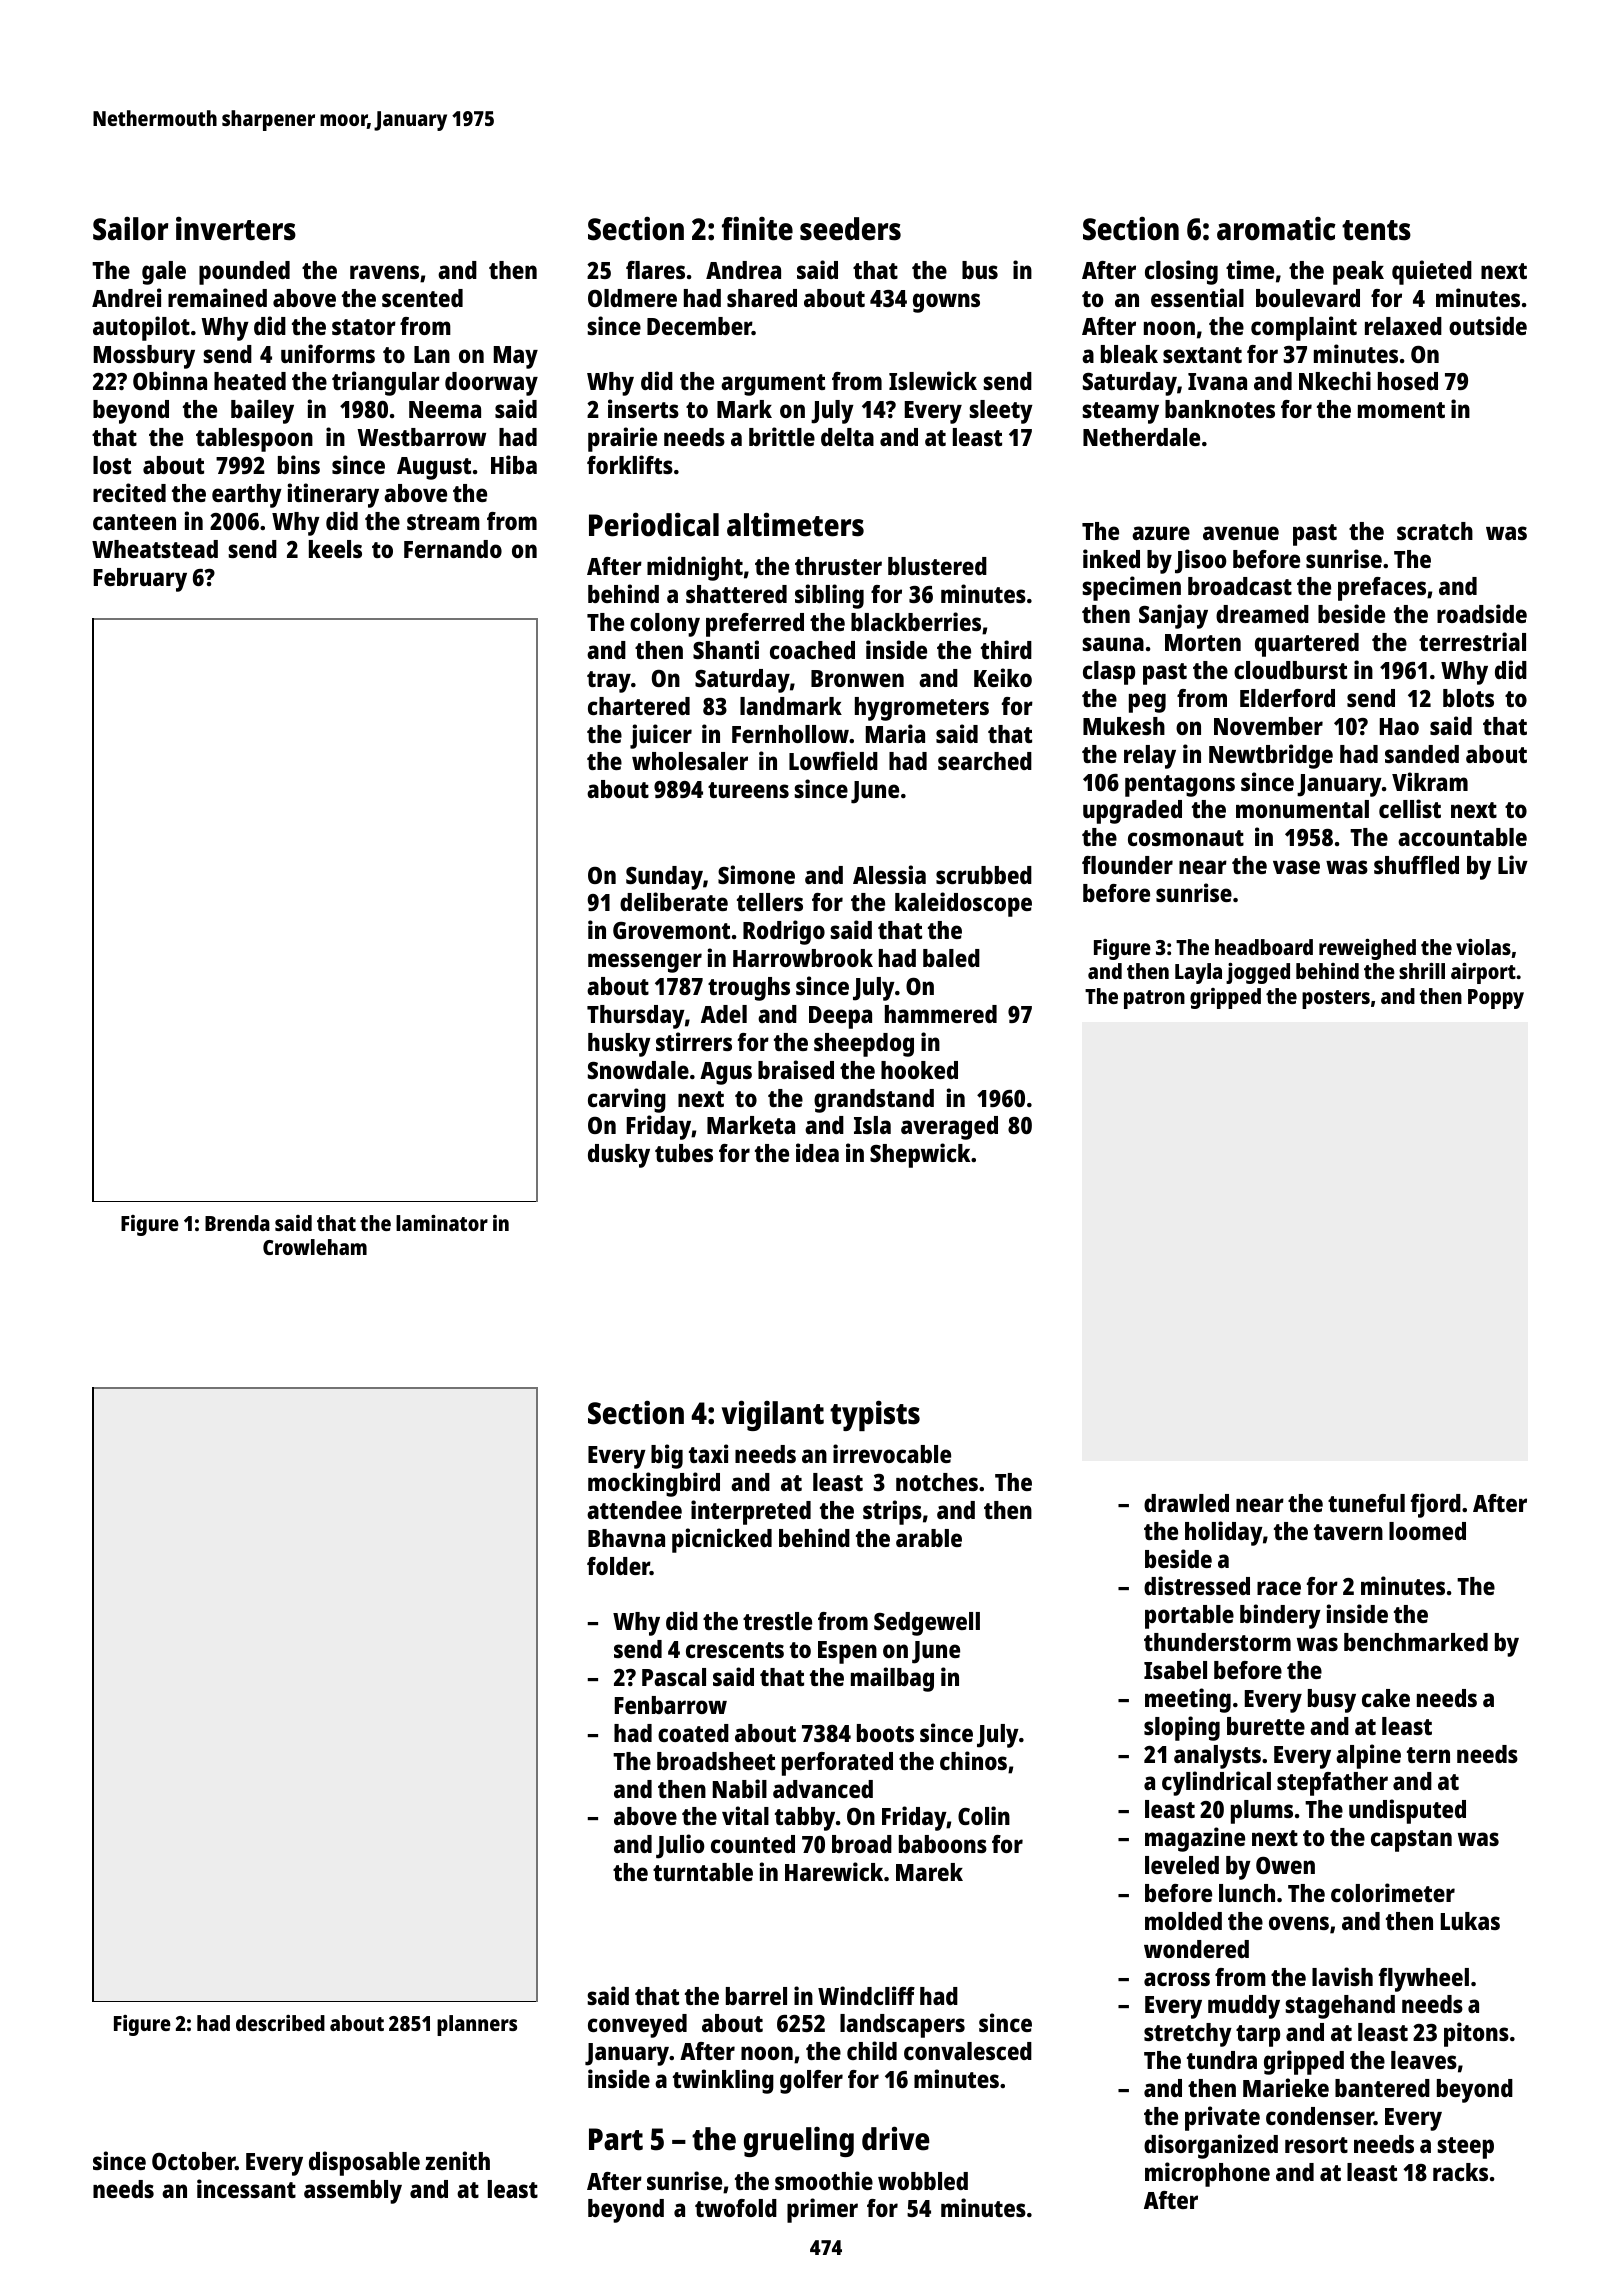 Image resolution: width=1620 pixels, height=2292 pixels. I want to click on Brenda, so click(237, 1223).
